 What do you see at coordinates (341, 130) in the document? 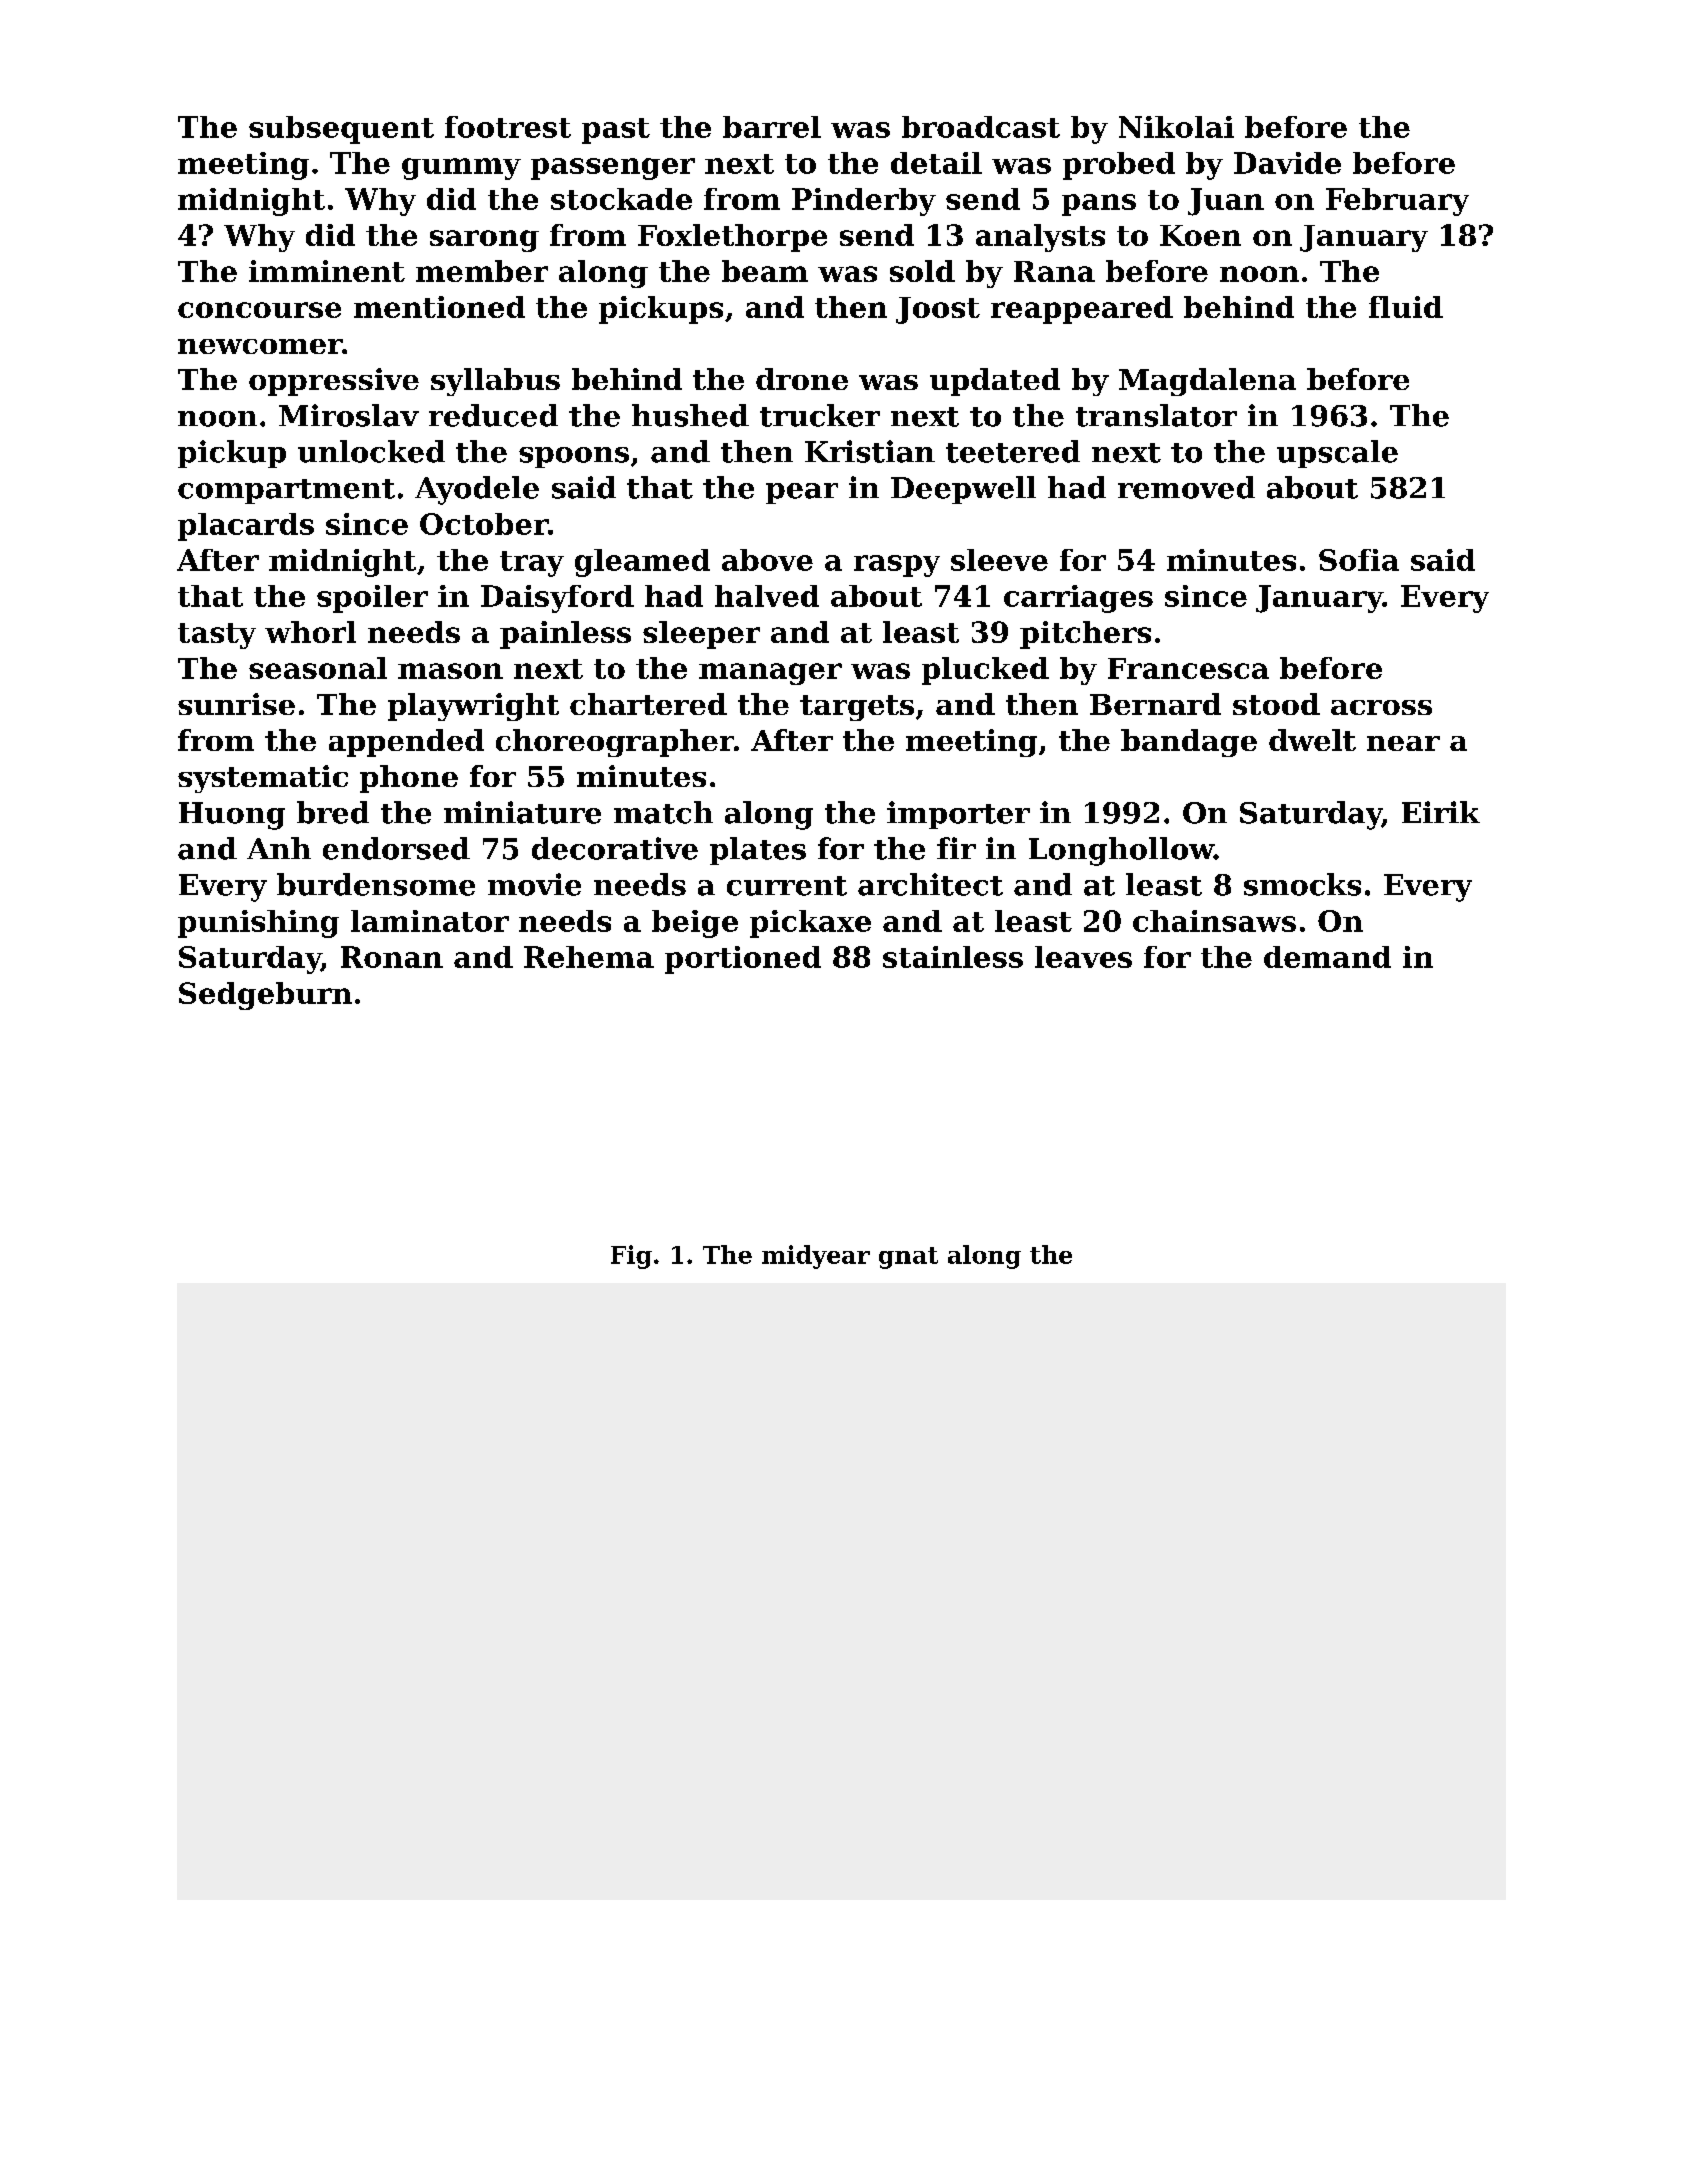
I see `subsequent` at bounding box center [341, 130].
